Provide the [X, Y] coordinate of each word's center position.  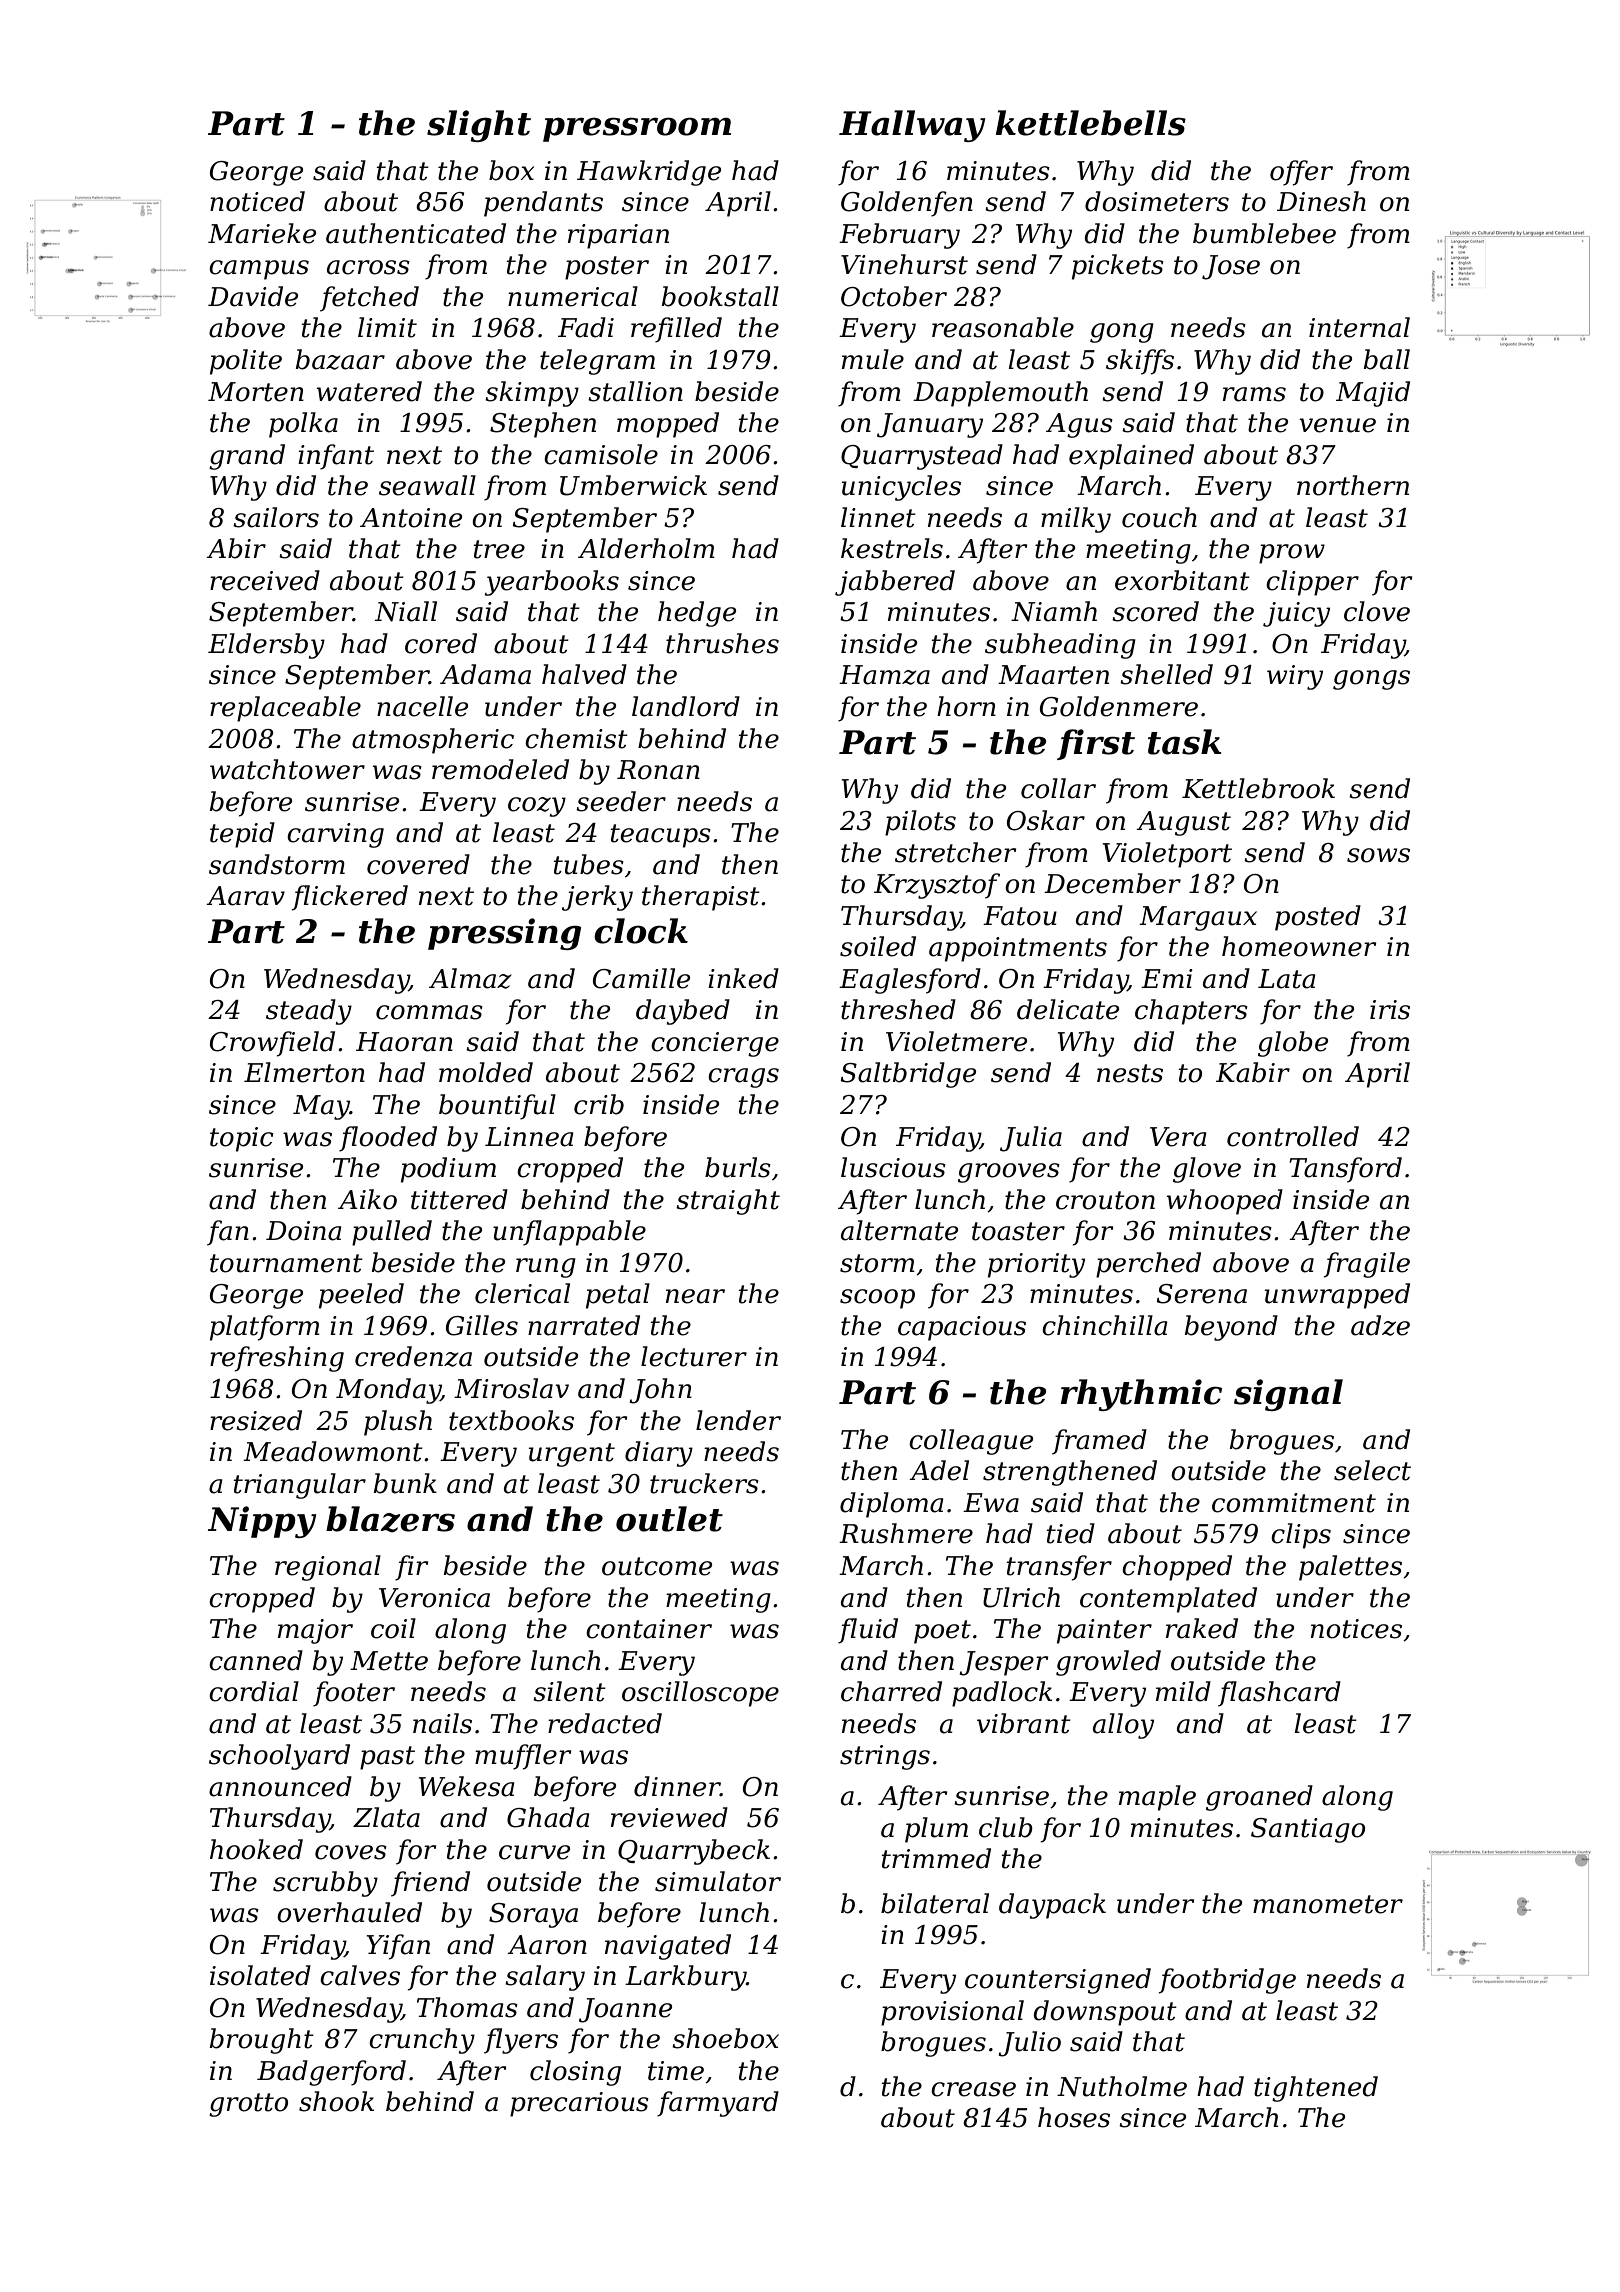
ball [1387, 359]
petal [618, 1296]
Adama [485, 674]
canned [256, 1660]
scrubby [325, 1884]
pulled [392, 1233]
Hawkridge [649, 173]
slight [479, 126]
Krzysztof [937, 886]
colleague [971, 1442]
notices [1356, 1629]
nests [1130, 1073]
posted [1318, 918]
